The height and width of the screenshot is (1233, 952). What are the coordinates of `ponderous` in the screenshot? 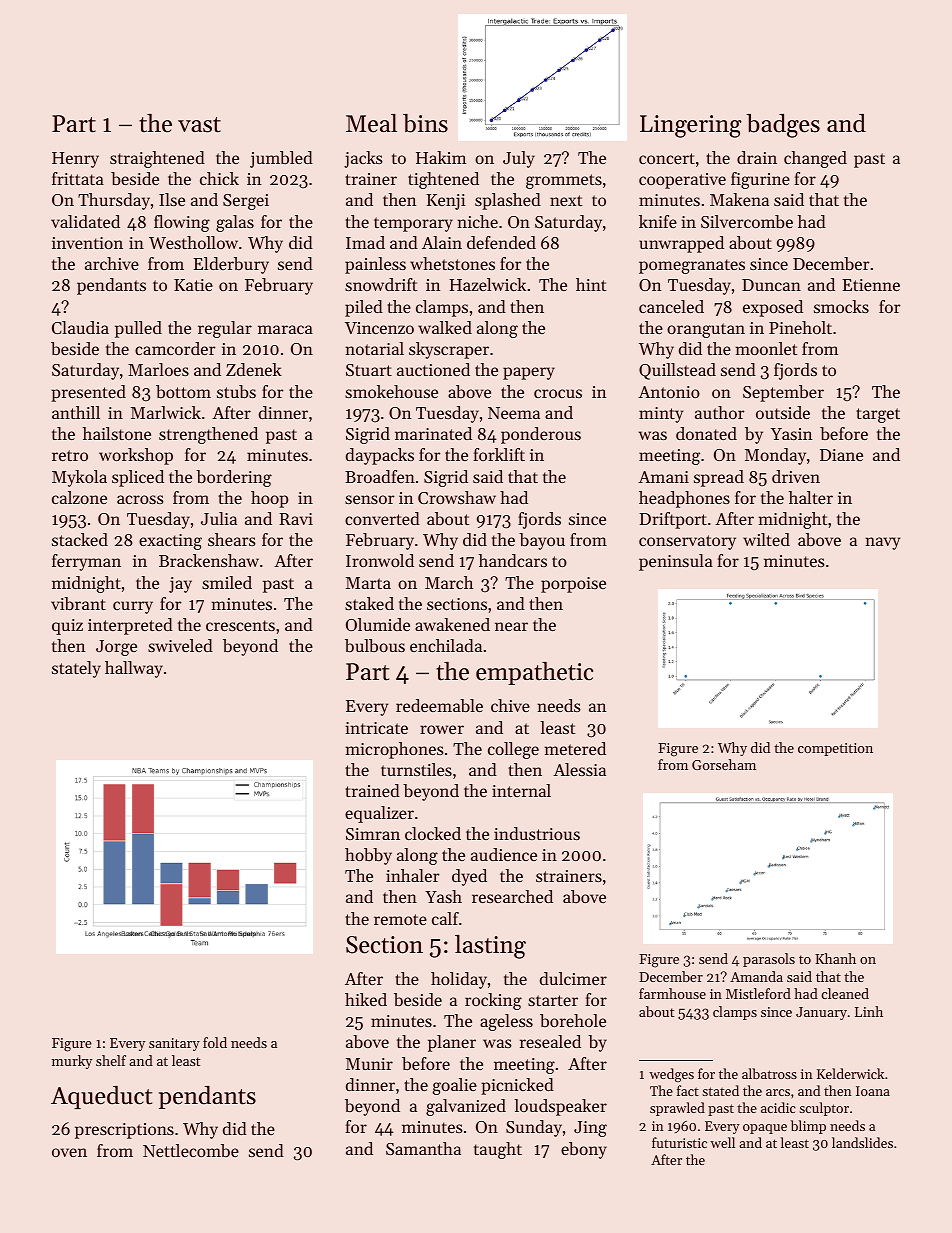 It's located at (541, 435).
